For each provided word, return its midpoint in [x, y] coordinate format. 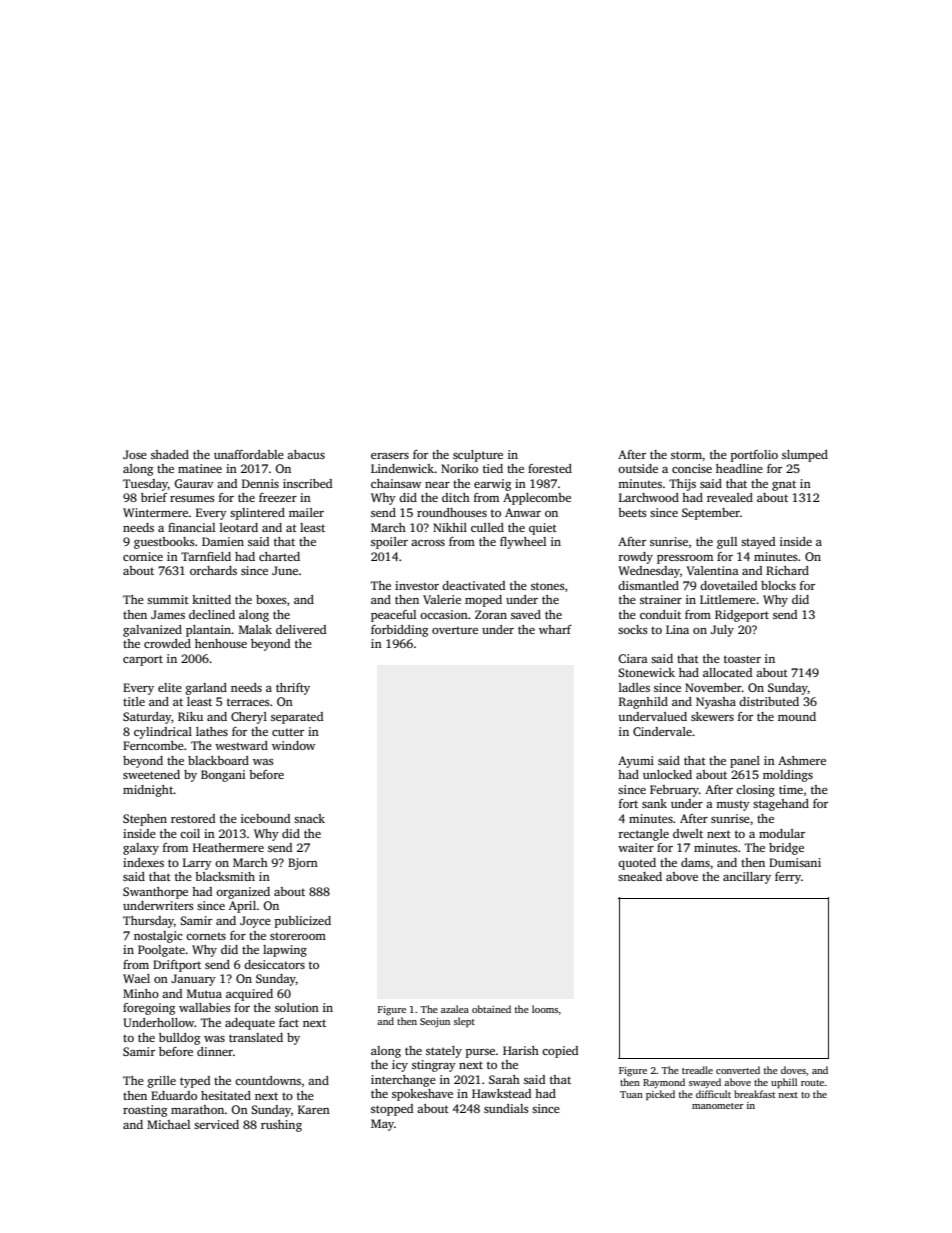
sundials [506, 1108]
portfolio [754, 456]
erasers [390, 456]
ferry [788, 878]
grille [162, 1082]
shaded [170, 454]
